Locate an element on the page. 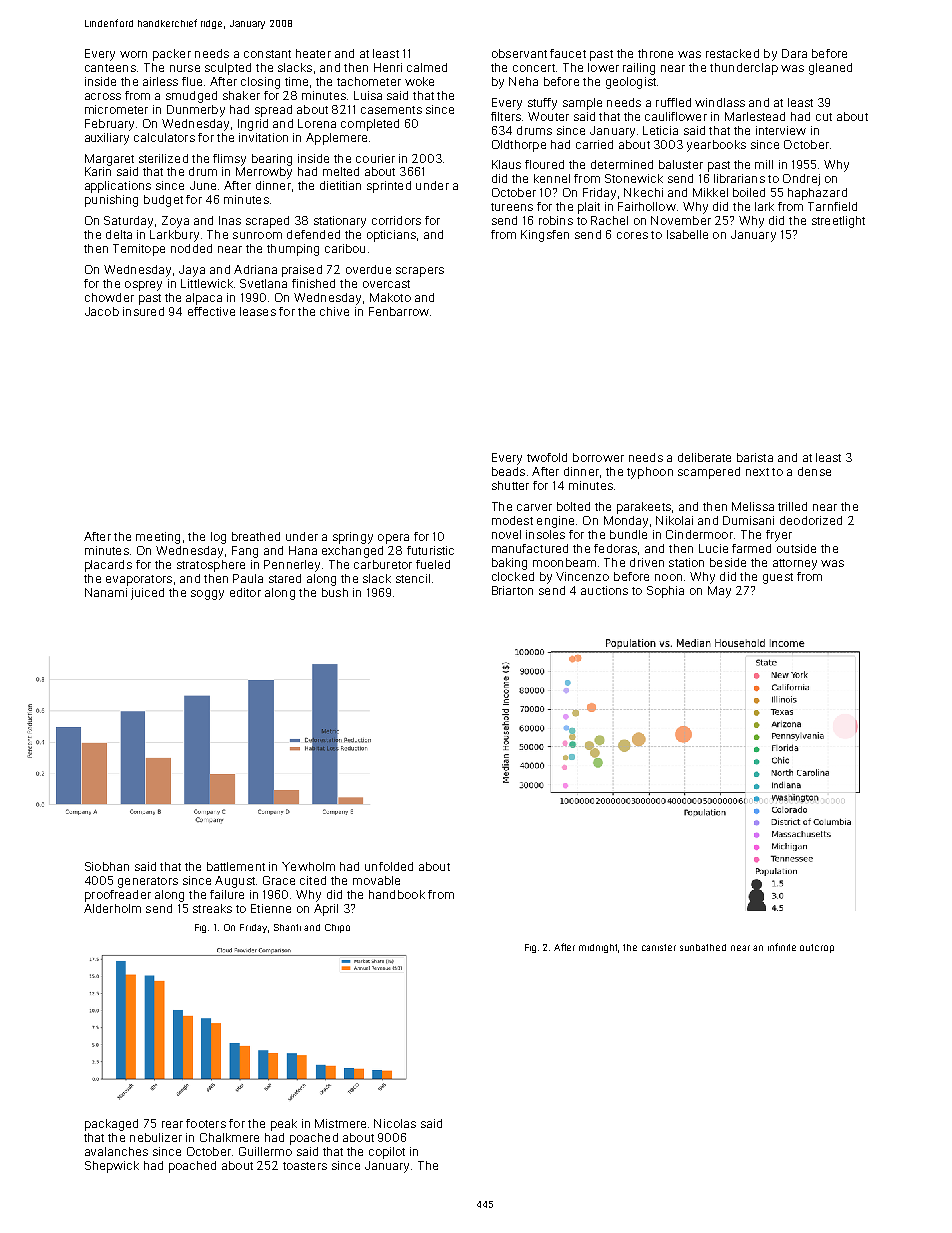 This image has width=952, height=1233. infinite is located at coordinates (782, 947).
